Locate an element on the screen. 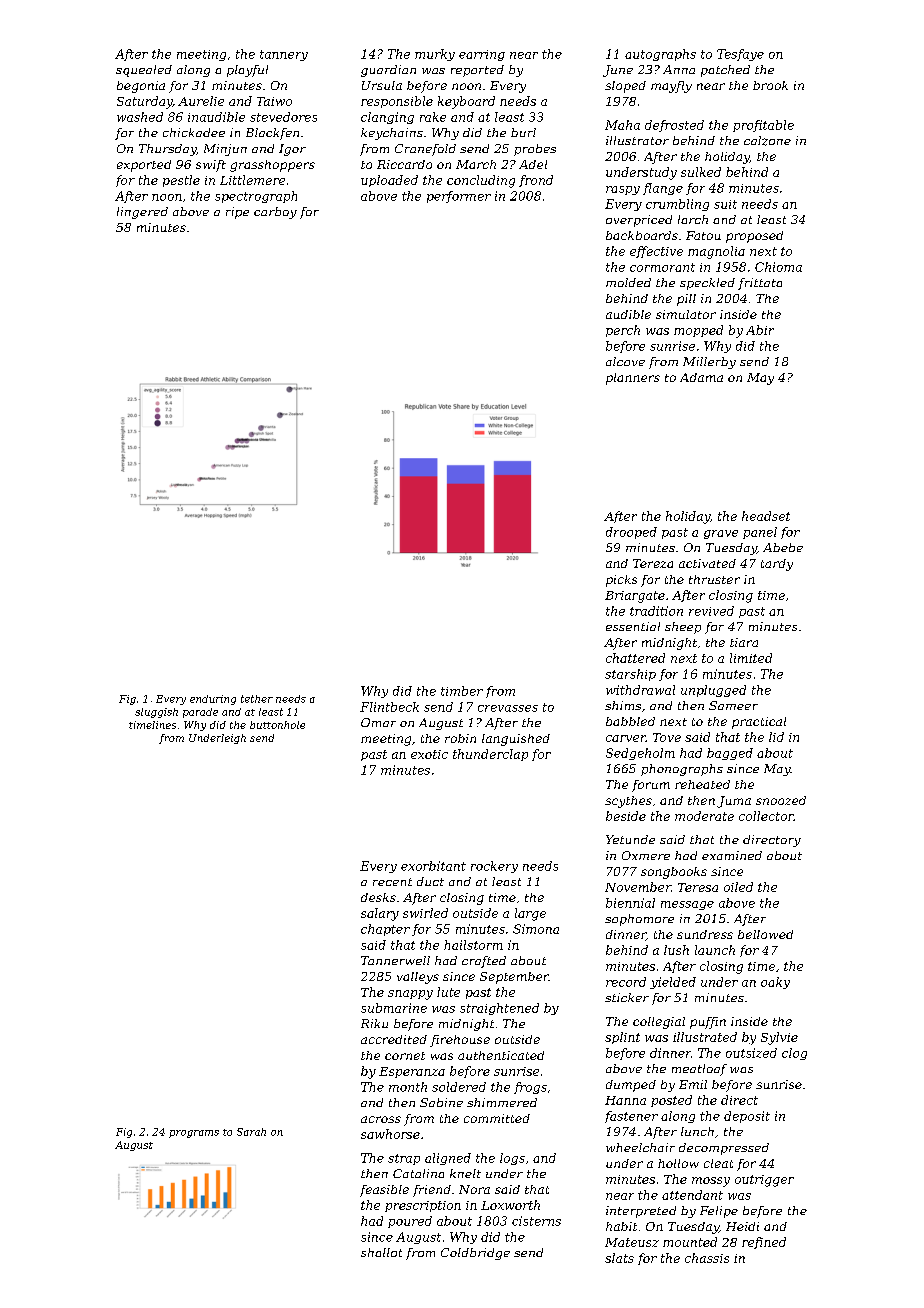 The height and width of the screenshot is (1308, 924). shallot is located at coordinates (381, 1252).
